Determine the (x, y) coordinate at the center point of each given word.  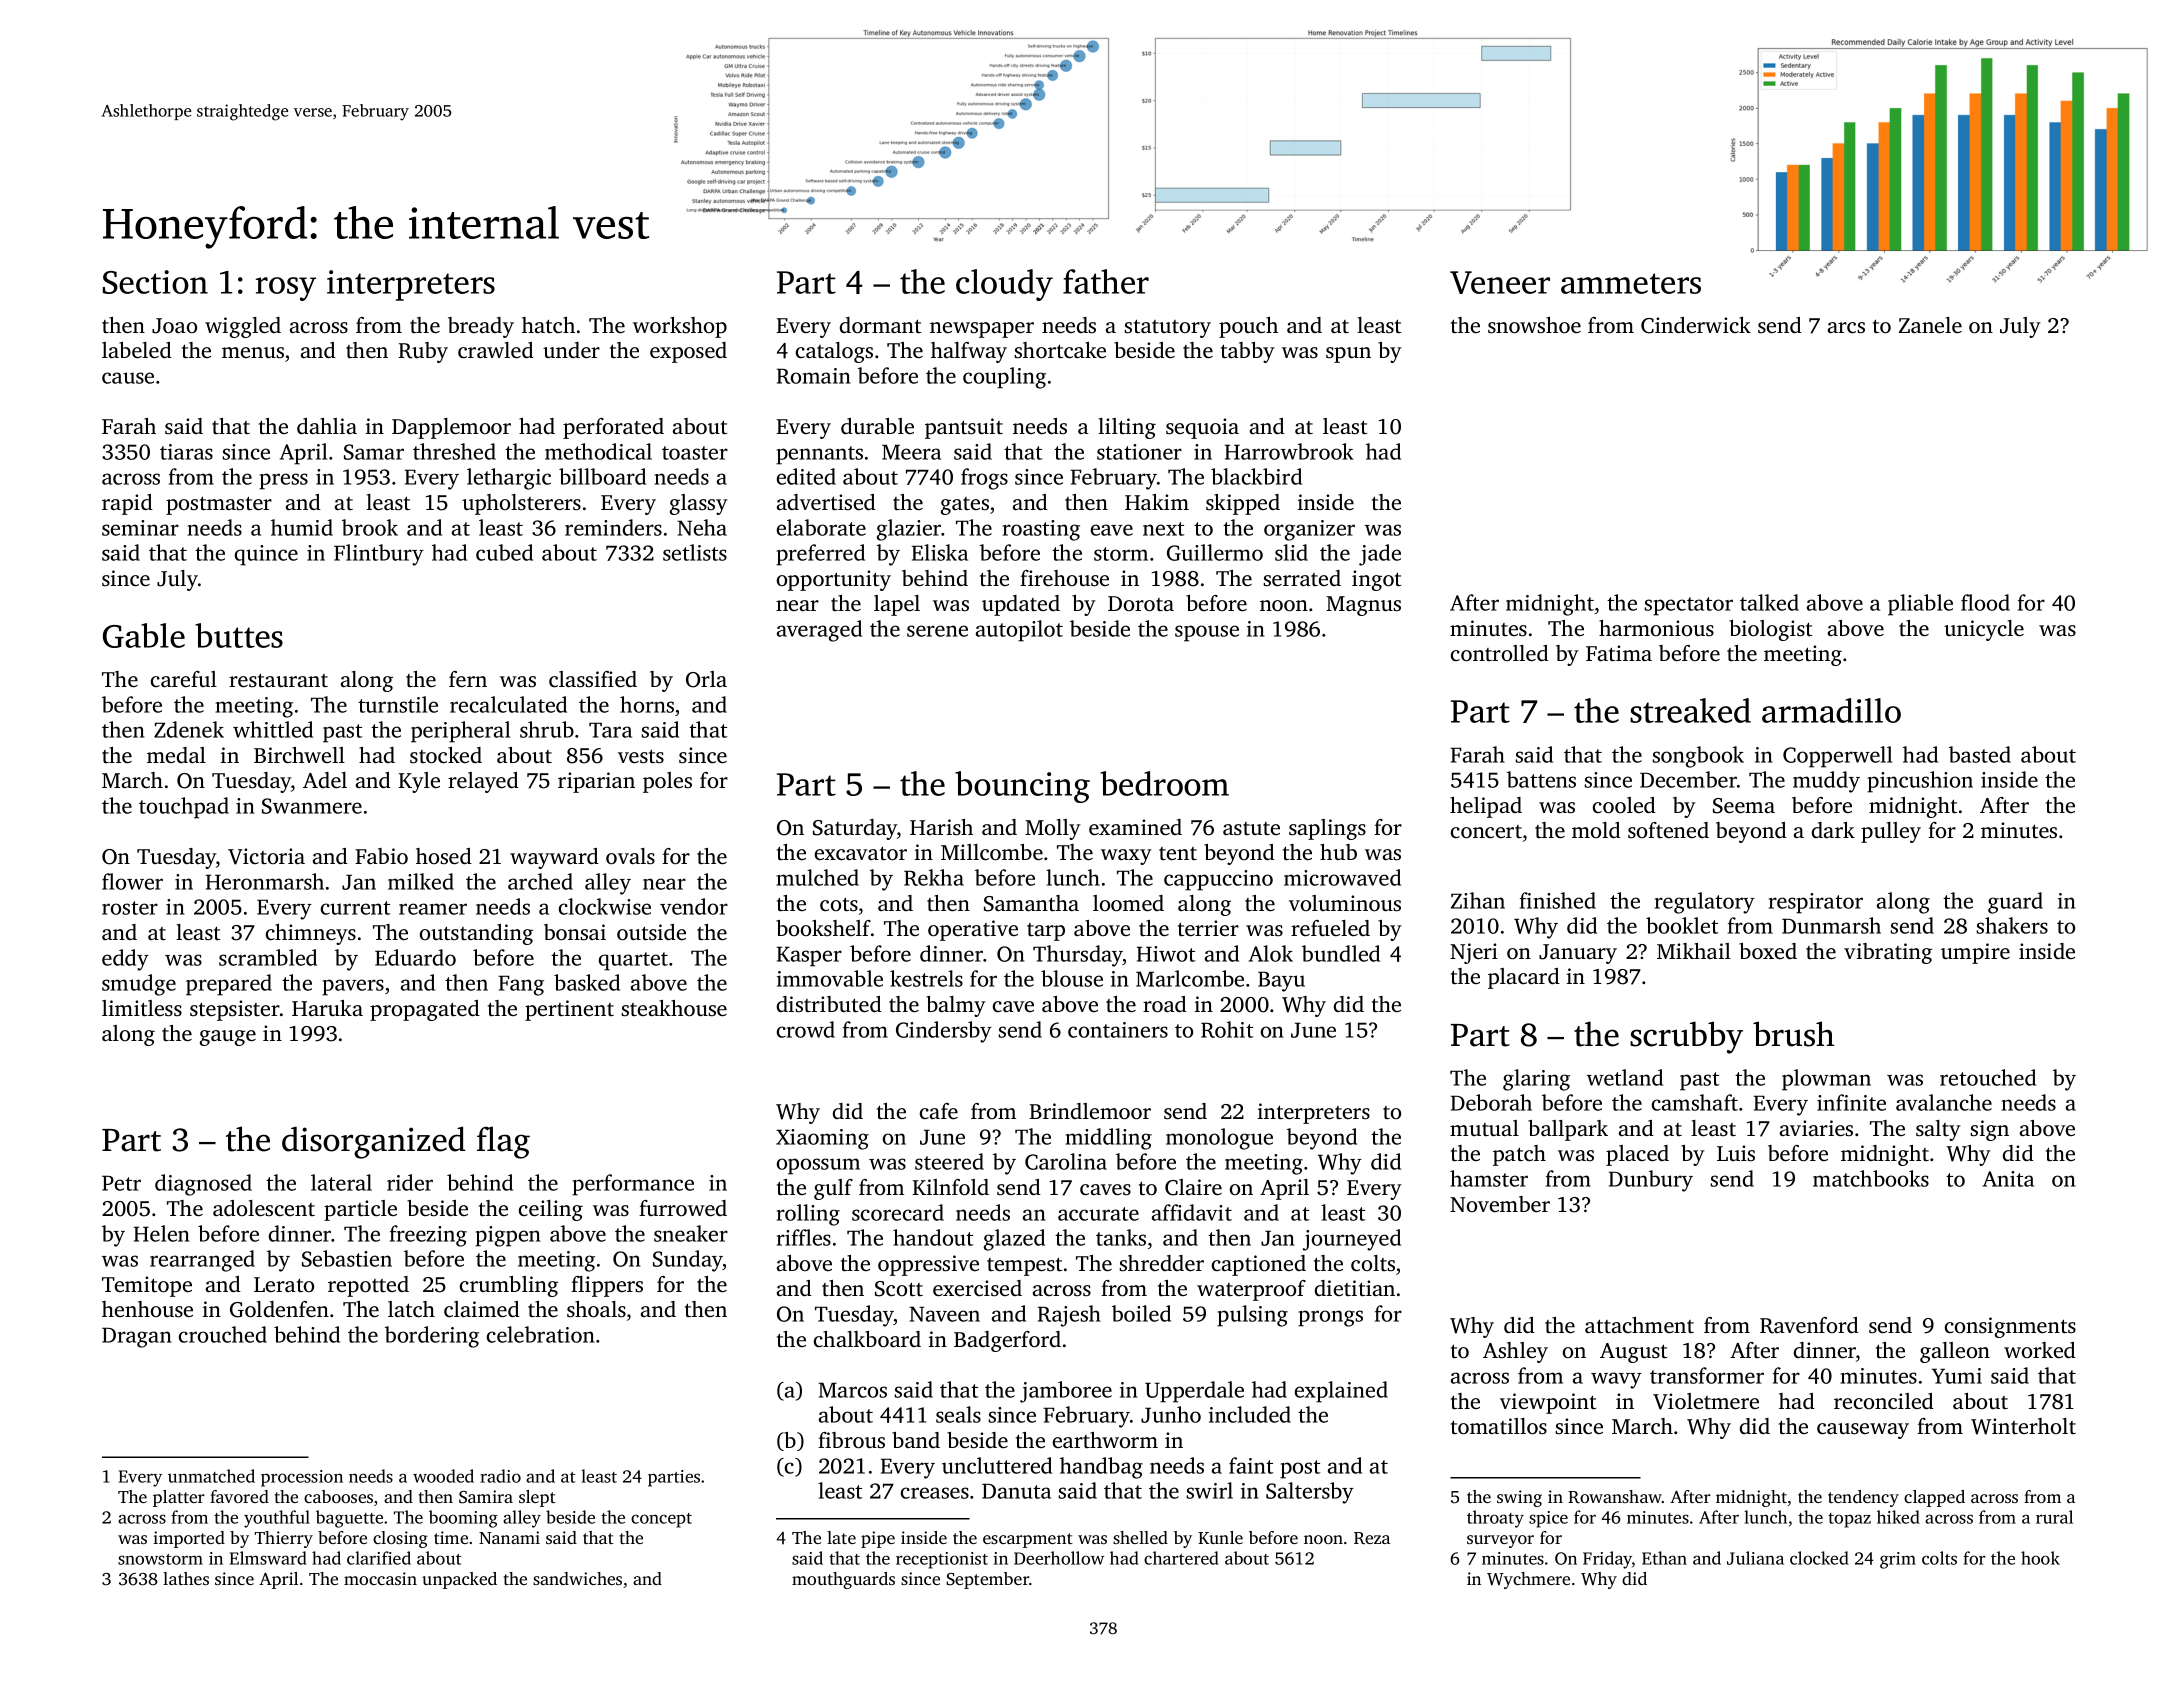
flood (1985, 602)
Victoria (266, 856)
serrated (1302, 578)
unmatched (211, 1476)
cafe (939, 1111)
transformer (1707, 1375)
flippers (607, 1286)
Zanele (1930, 325)
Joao (174, 326)
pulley (1891, 832)
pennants (819, 455)
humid (302, 527)
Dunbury (1651, 1181)
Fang (521, 985)
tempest (1024, 1266)
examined (1135, 827)
